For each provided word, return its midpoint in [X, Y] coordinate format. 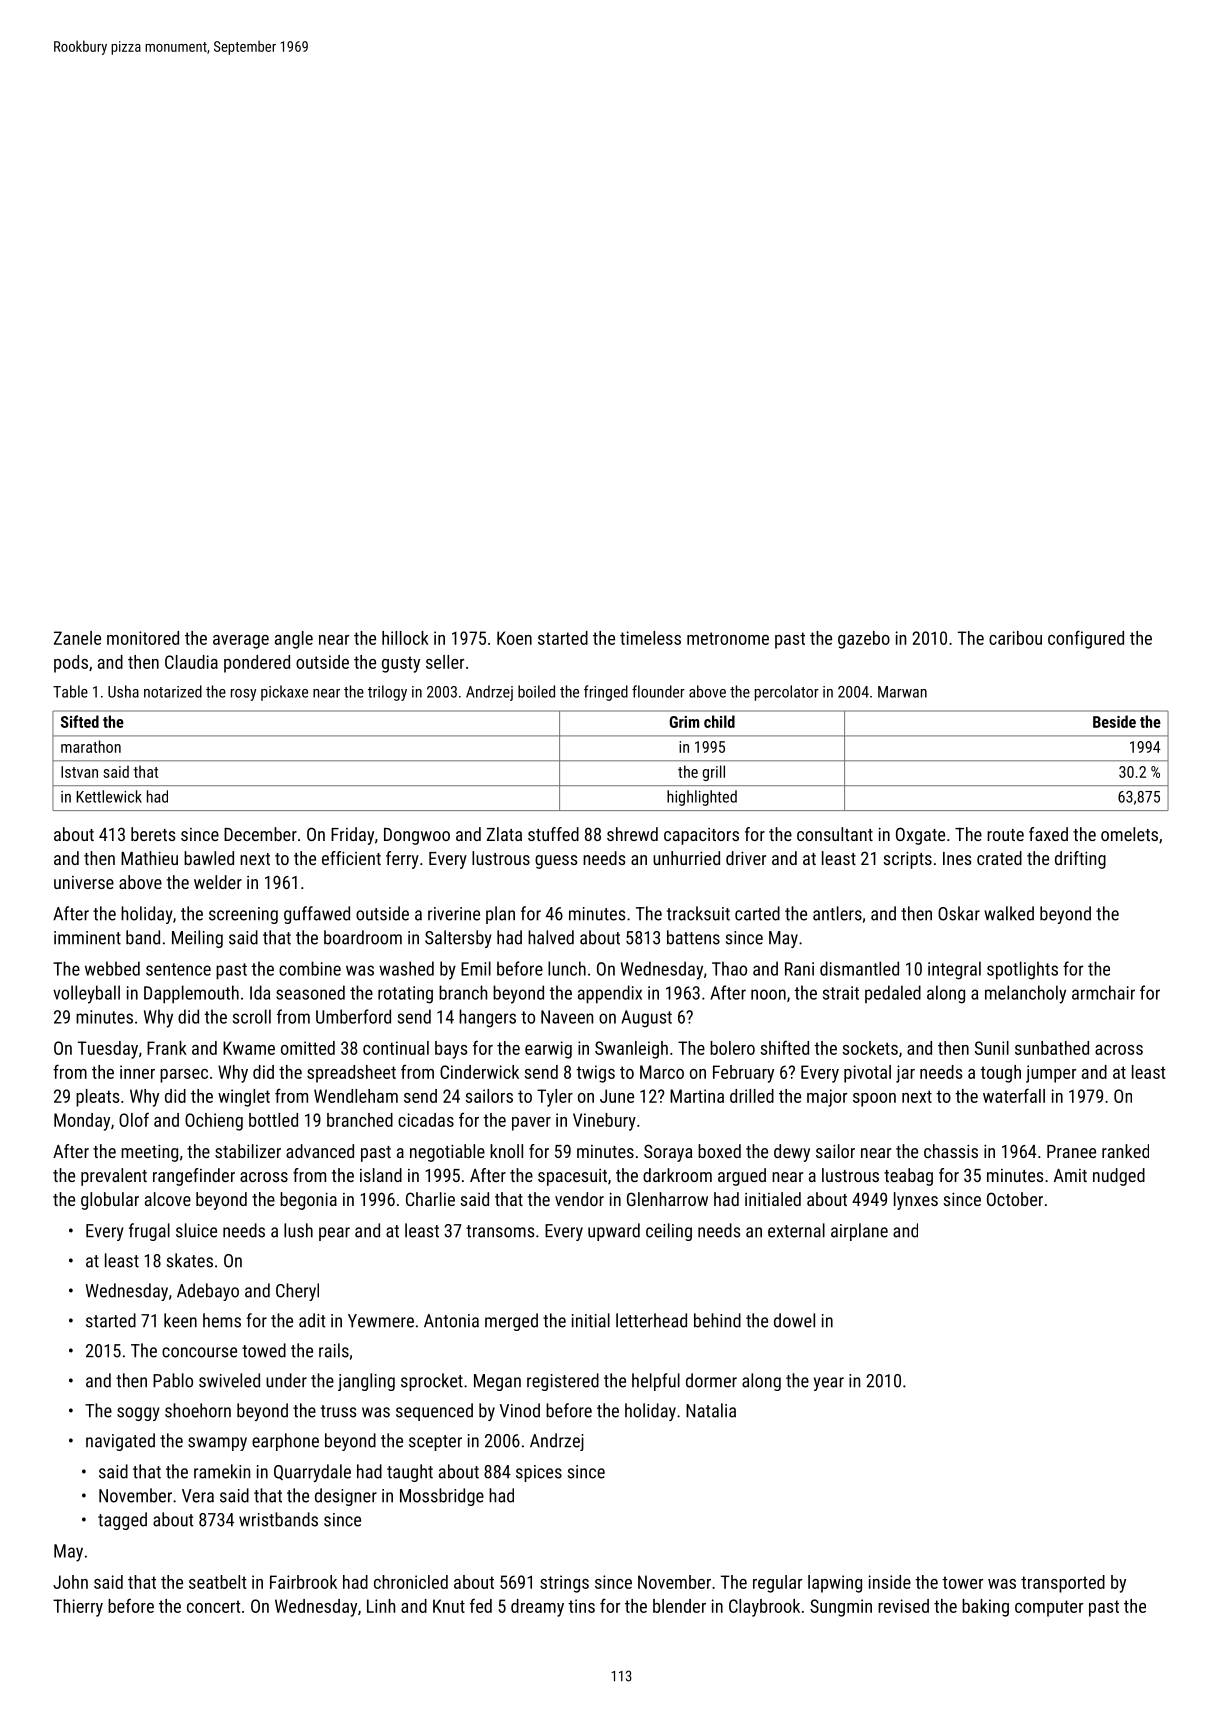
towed [264, 1350]
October [1015, 1199]
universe [84, 882]
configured [1086, 639]
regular [777, 1584]
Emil [476, 968]
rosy [243, 695]
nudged [1119, 1177]
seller [445, 662]
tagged [122, 1521]
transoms [500, 1231]
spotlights [1022, 970]
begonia [308, 1201]
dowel [794, 1320]
